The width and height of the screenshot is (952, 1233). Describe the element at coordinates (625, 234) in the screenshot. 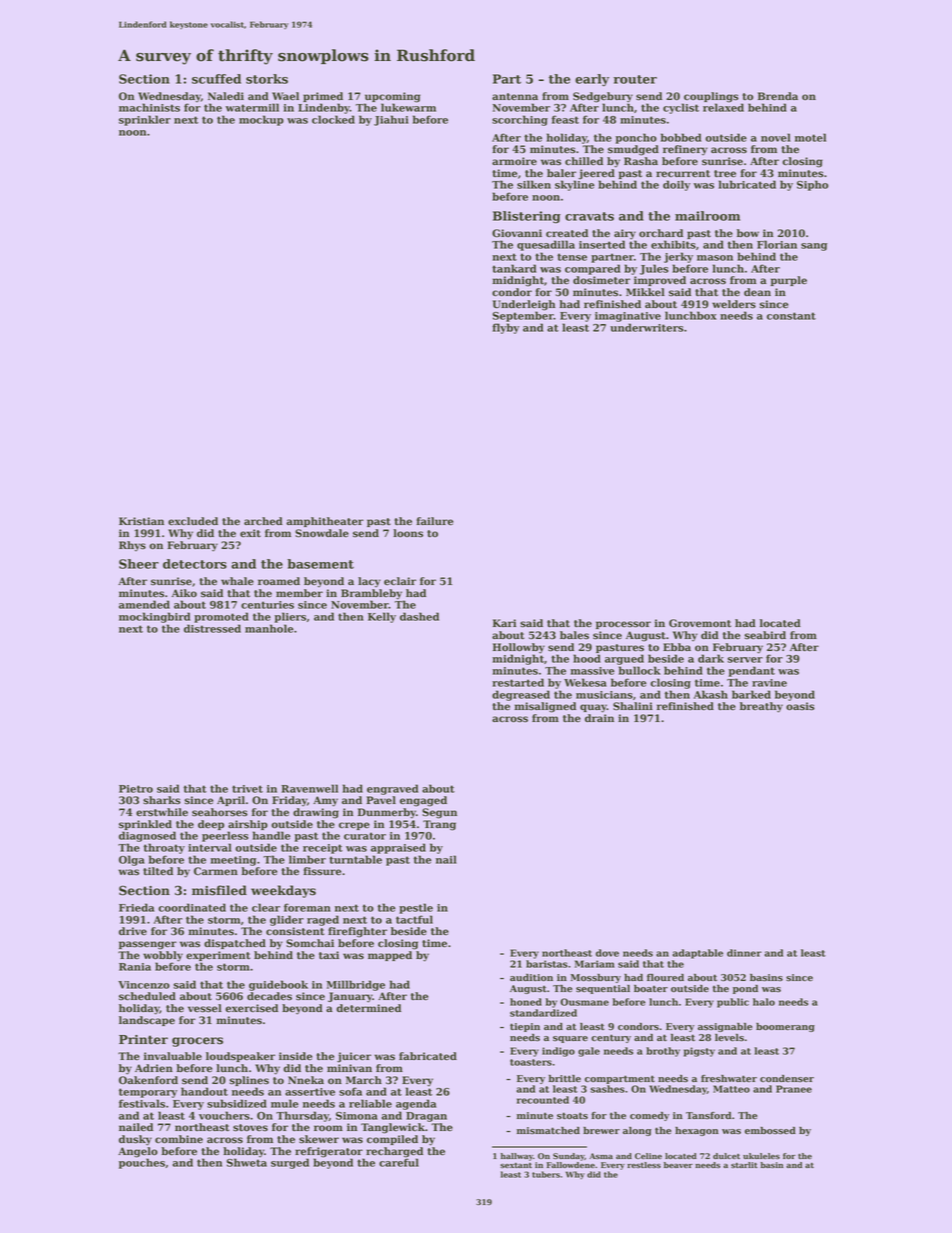

I see `airy` at that location.
